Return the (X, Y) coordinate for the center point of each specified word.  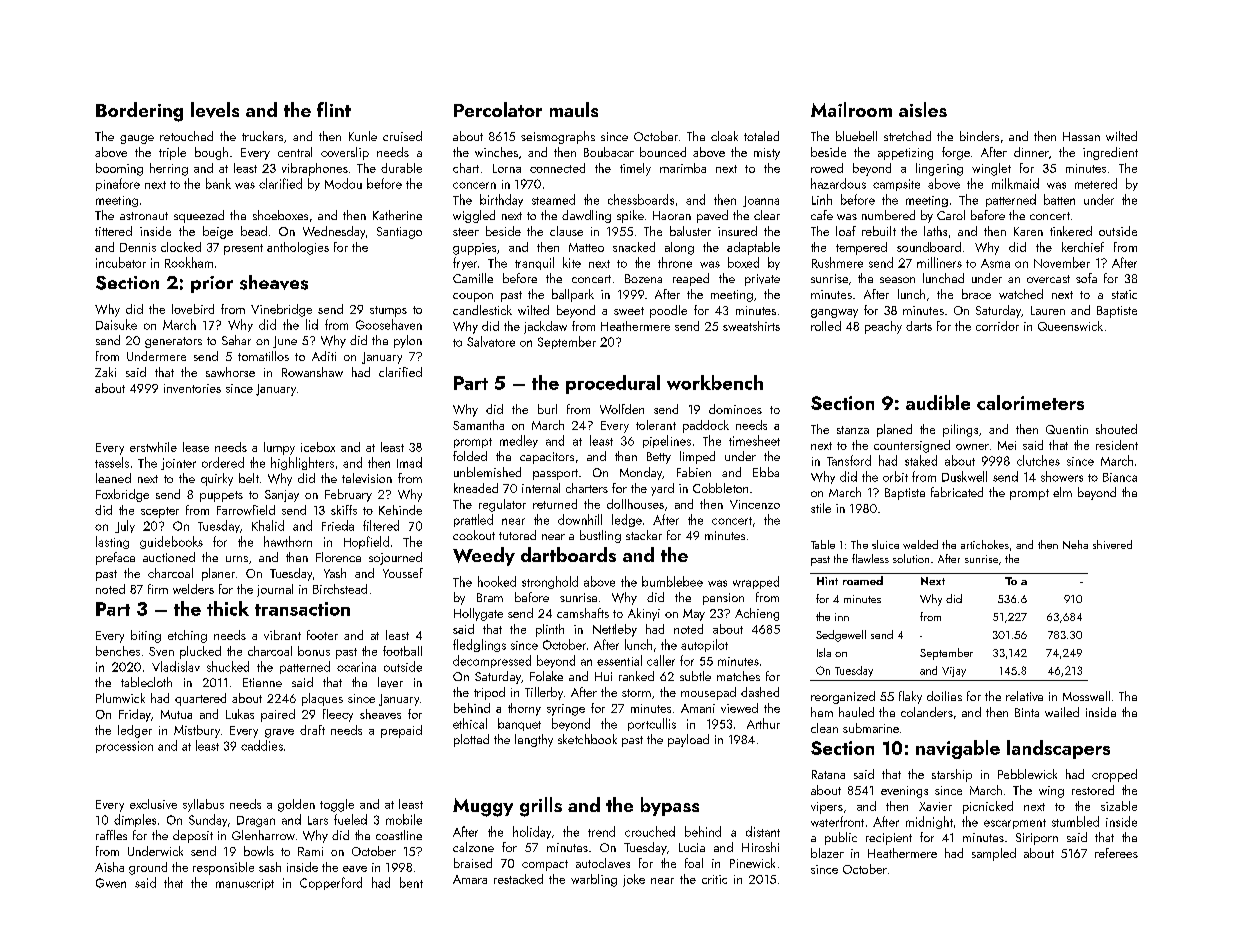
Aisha (109, 867)
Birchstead (340, 589)
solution (911, 558)
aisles (923, 109)
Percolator (498, 109)
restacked (518, 879)
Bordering (139, 112)
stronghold (550, 582)
